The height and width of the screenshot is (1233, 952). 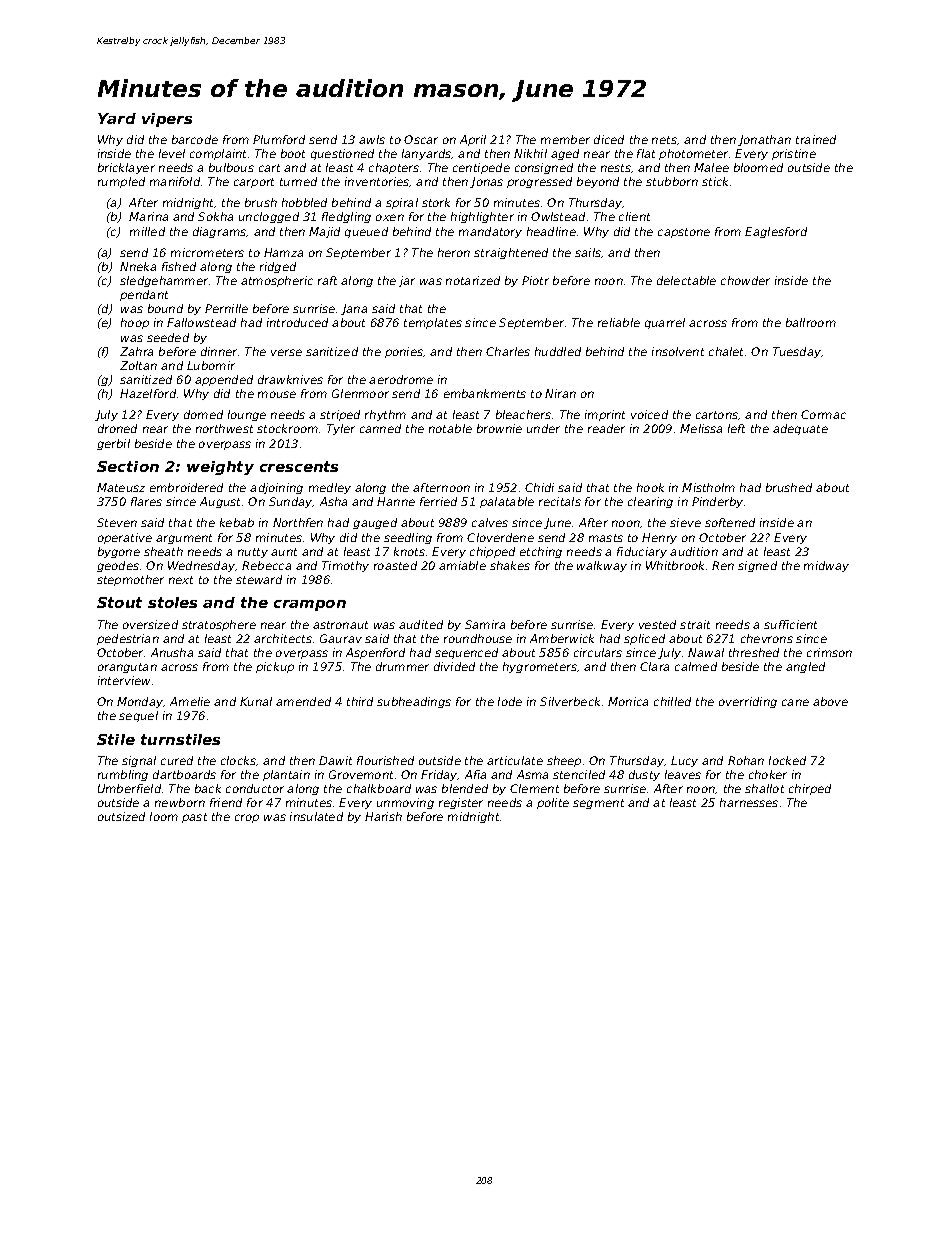 I want to click on subheadings, so click(x=414, y=702).
